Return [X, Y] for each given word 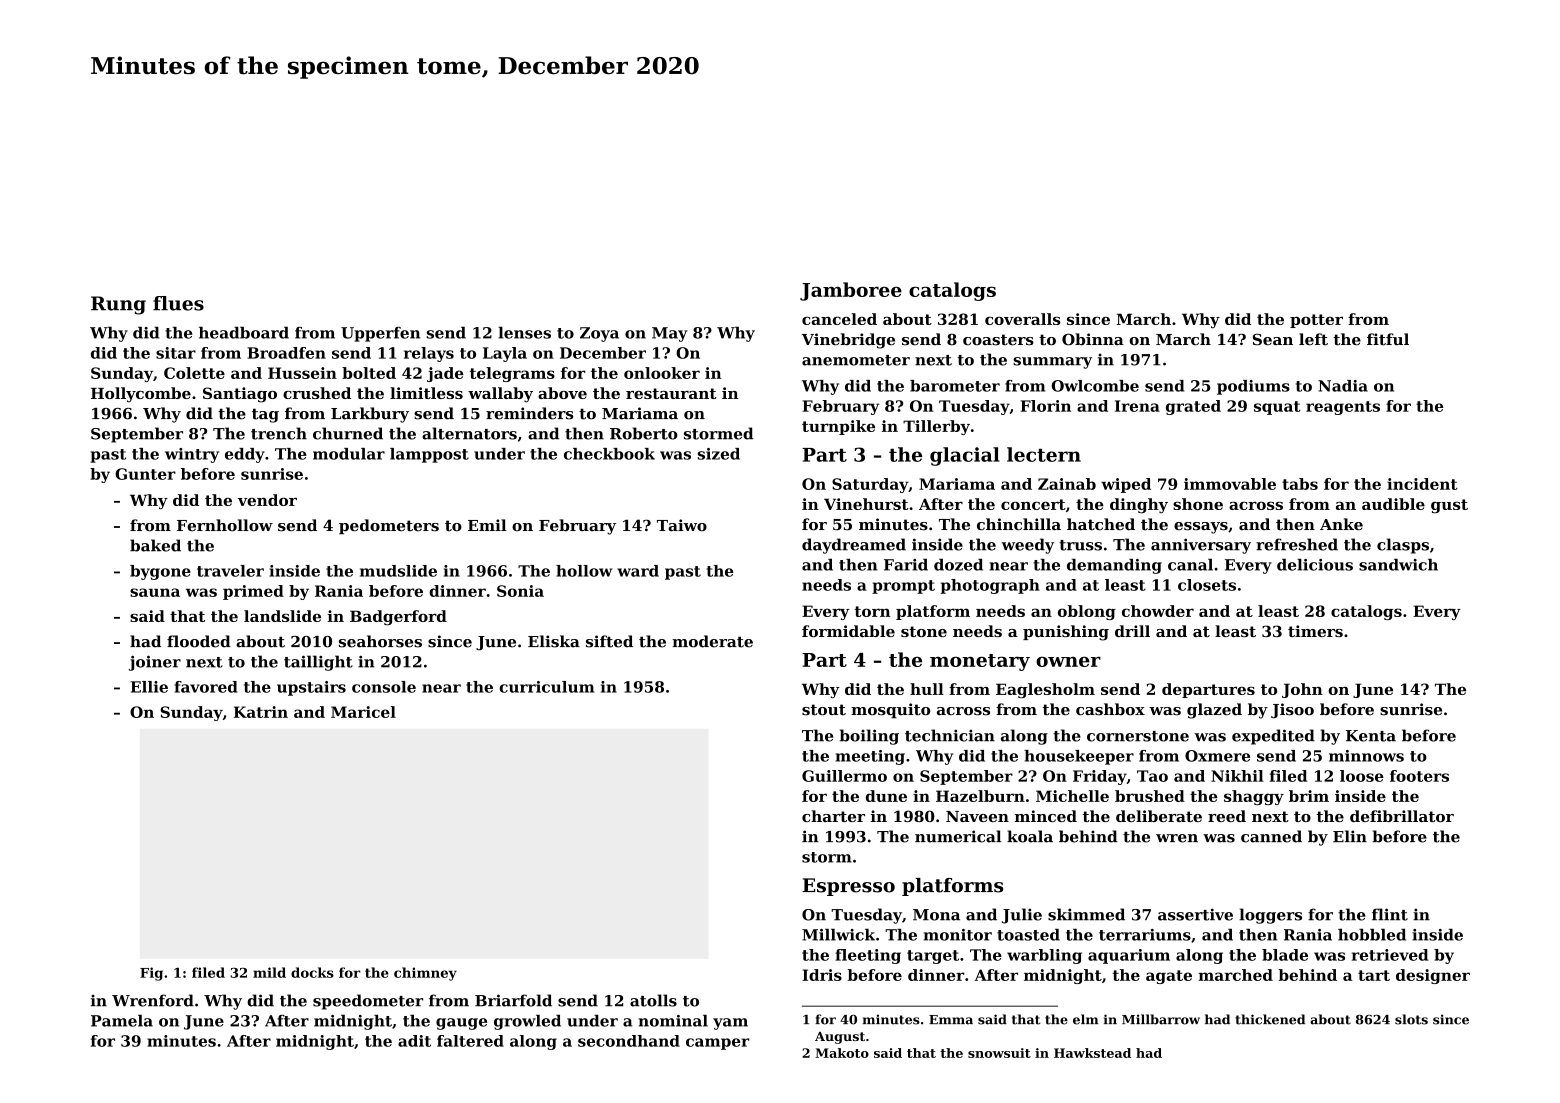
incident [1422, 484]
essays [1201, 528]
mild [269, 972]
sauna [155, 592]
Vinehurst [866, 504]
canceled [839, 319]
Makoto [842, 1053]
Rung [118, 305]
